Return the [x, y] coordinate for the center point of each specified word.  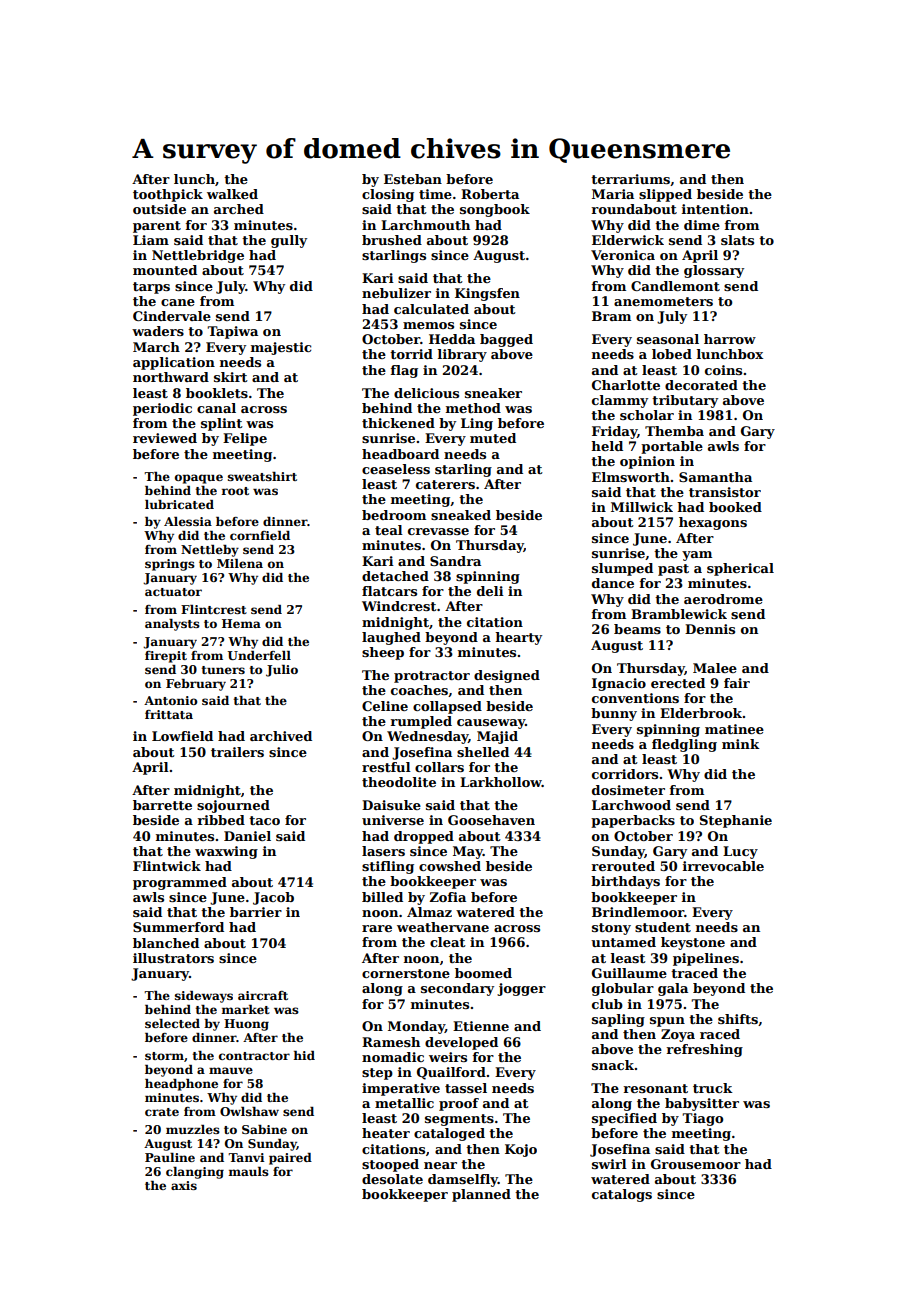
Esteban [413, 179]
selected [172, 1023]
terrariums [630, 179]
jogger [521, 989]
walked [232, 194]
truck [713, 1088]
